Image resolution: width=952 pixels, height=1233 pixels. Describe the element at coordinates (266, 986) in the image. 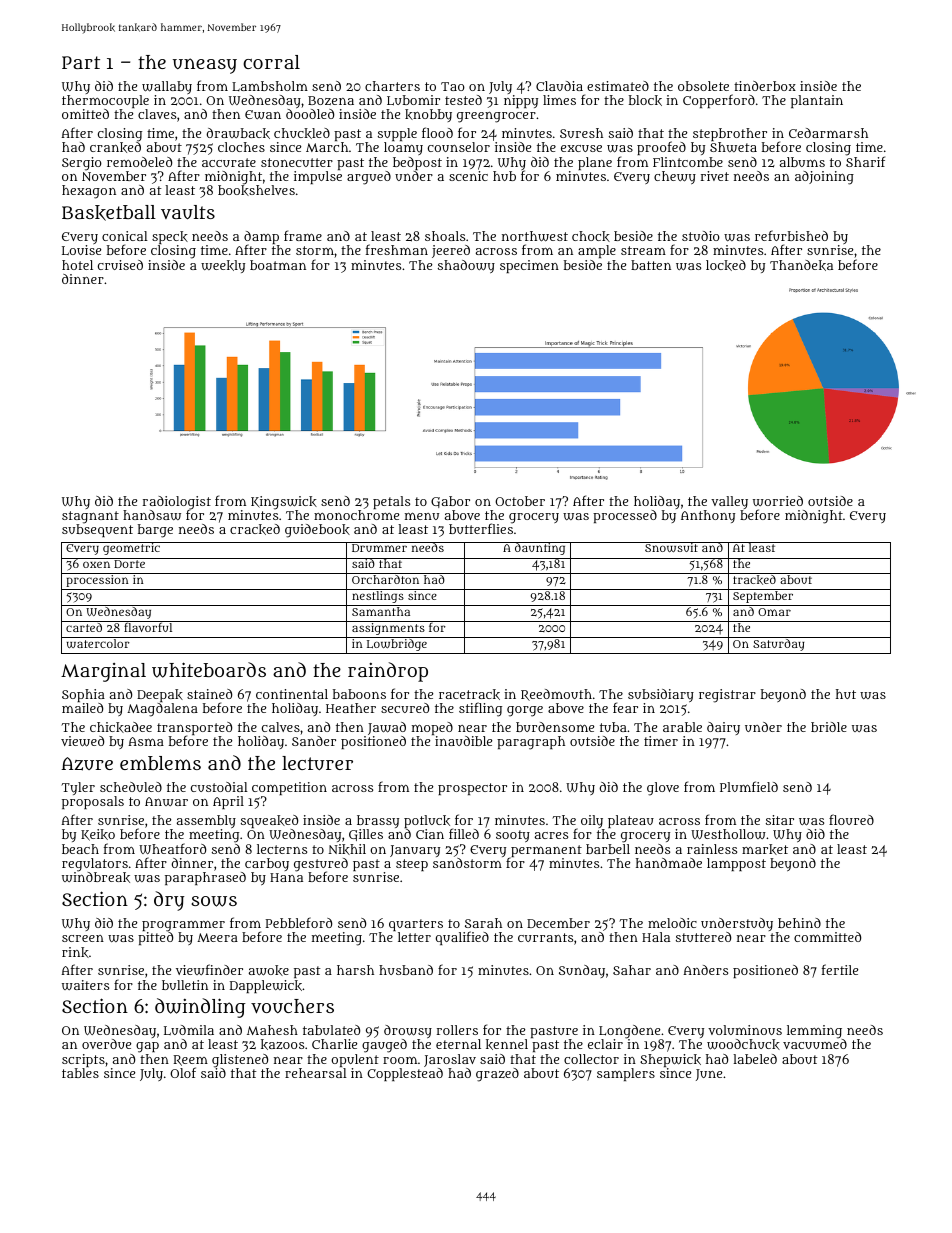

I see `Dapplewick` at that location.
